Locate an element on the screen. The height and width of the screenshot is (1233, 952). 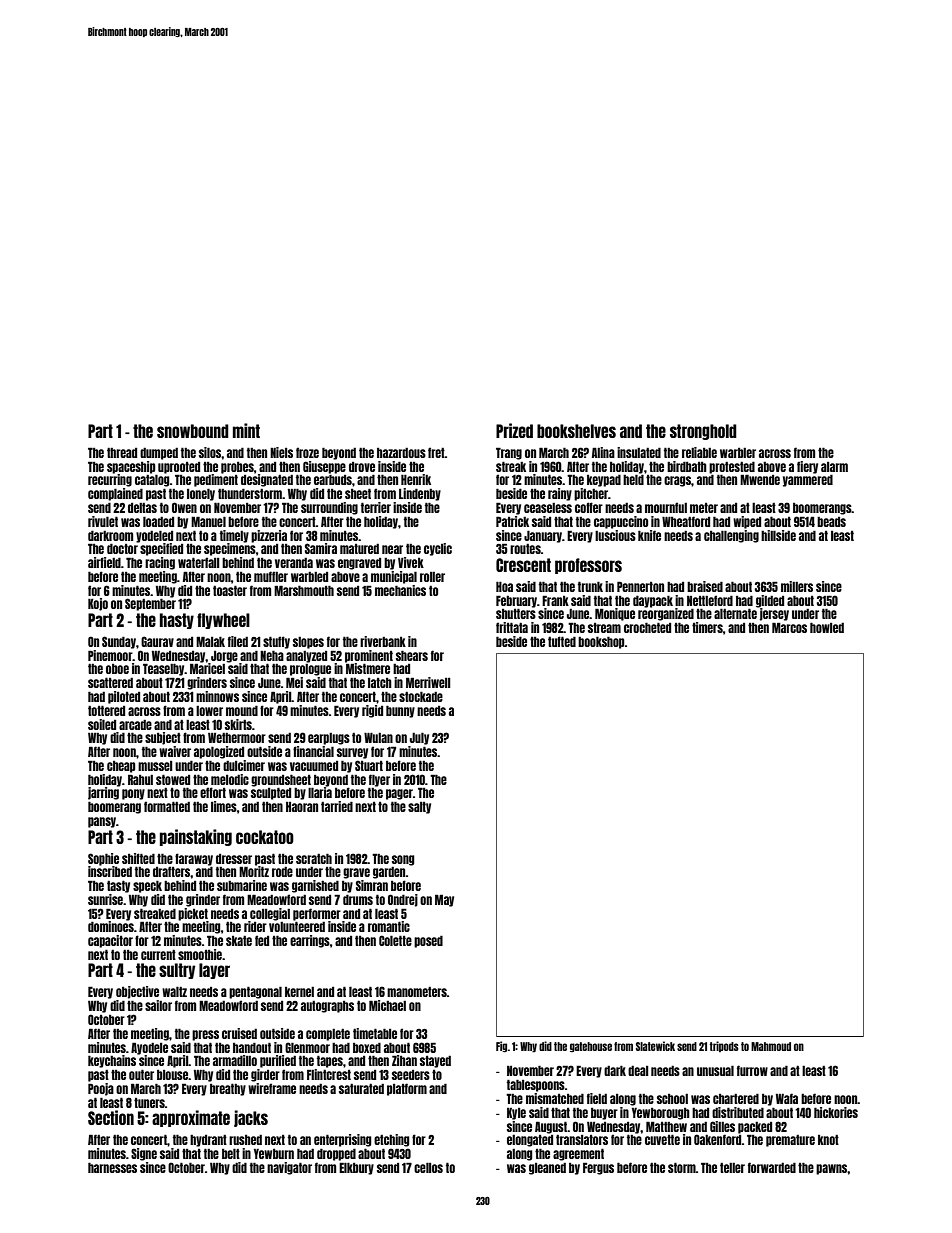
millers is located at coordinates (797, 586).
